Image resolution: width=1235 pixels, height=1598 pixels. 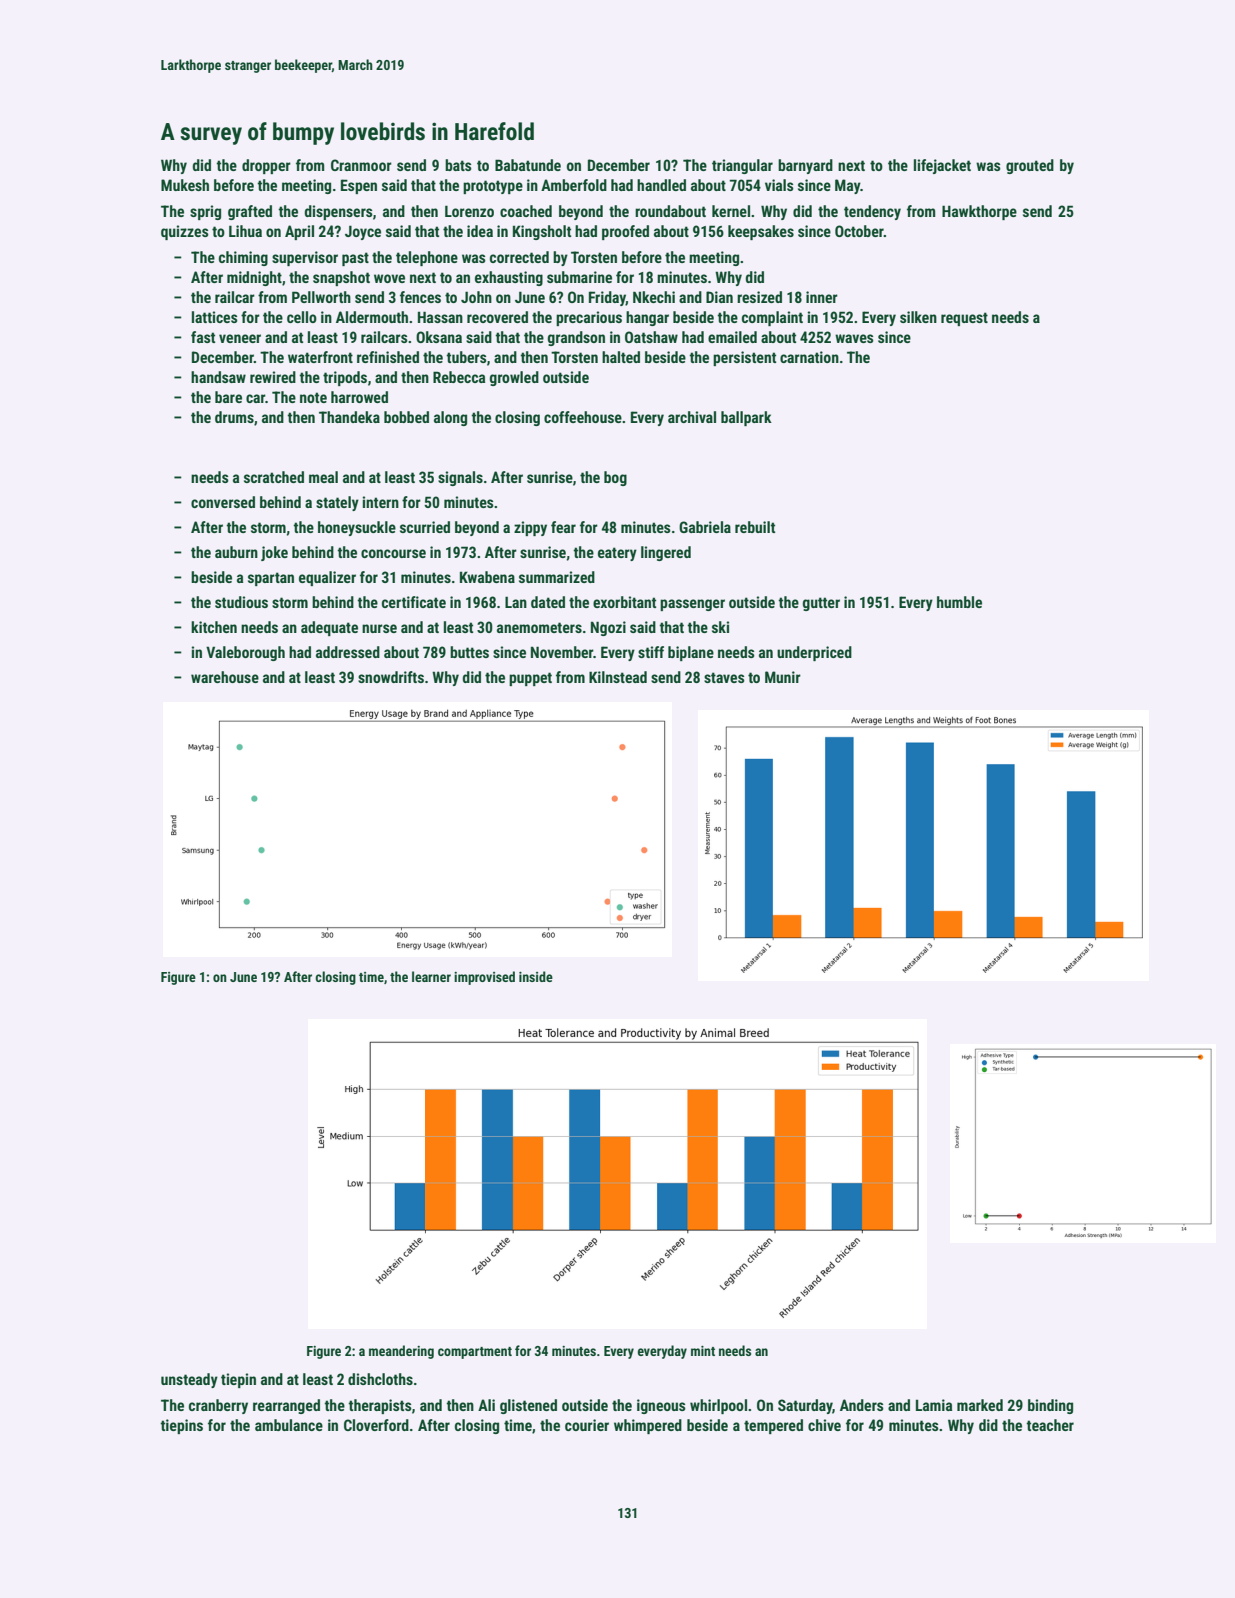 I want to click on gutter, so click(x=821, y=604).
